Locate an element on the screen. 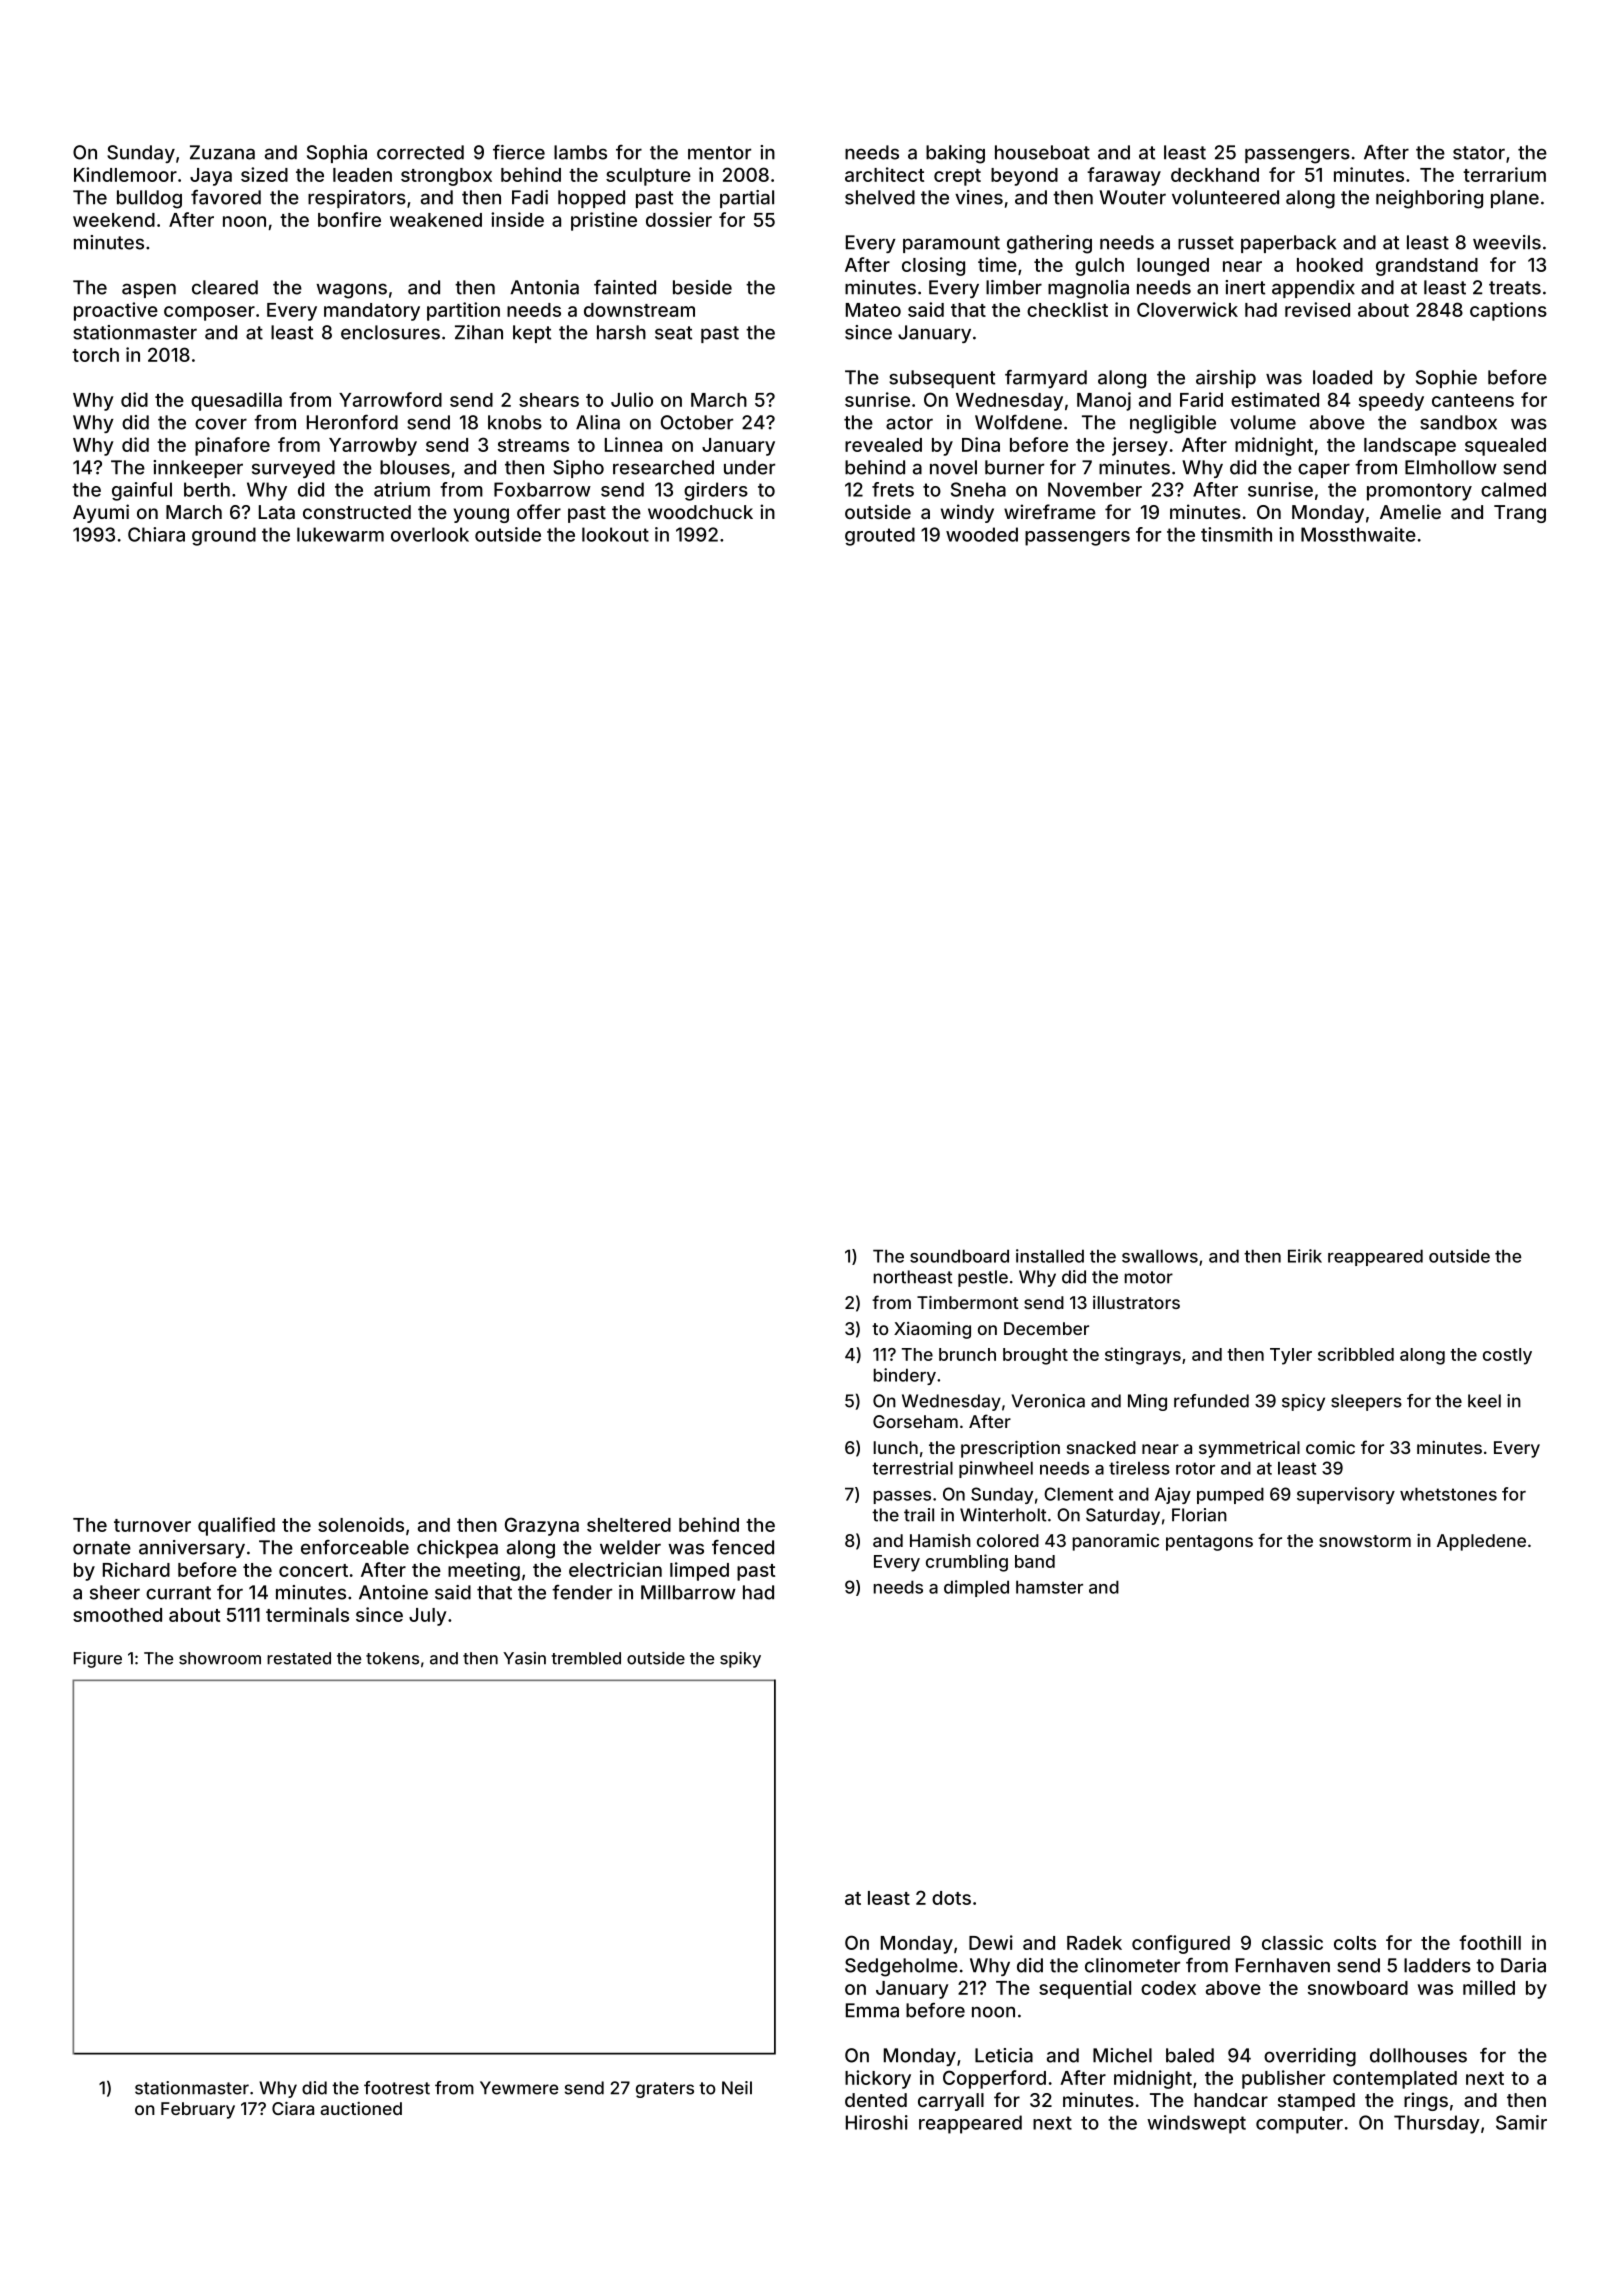  graters is located at coordinates (665, 2090).
